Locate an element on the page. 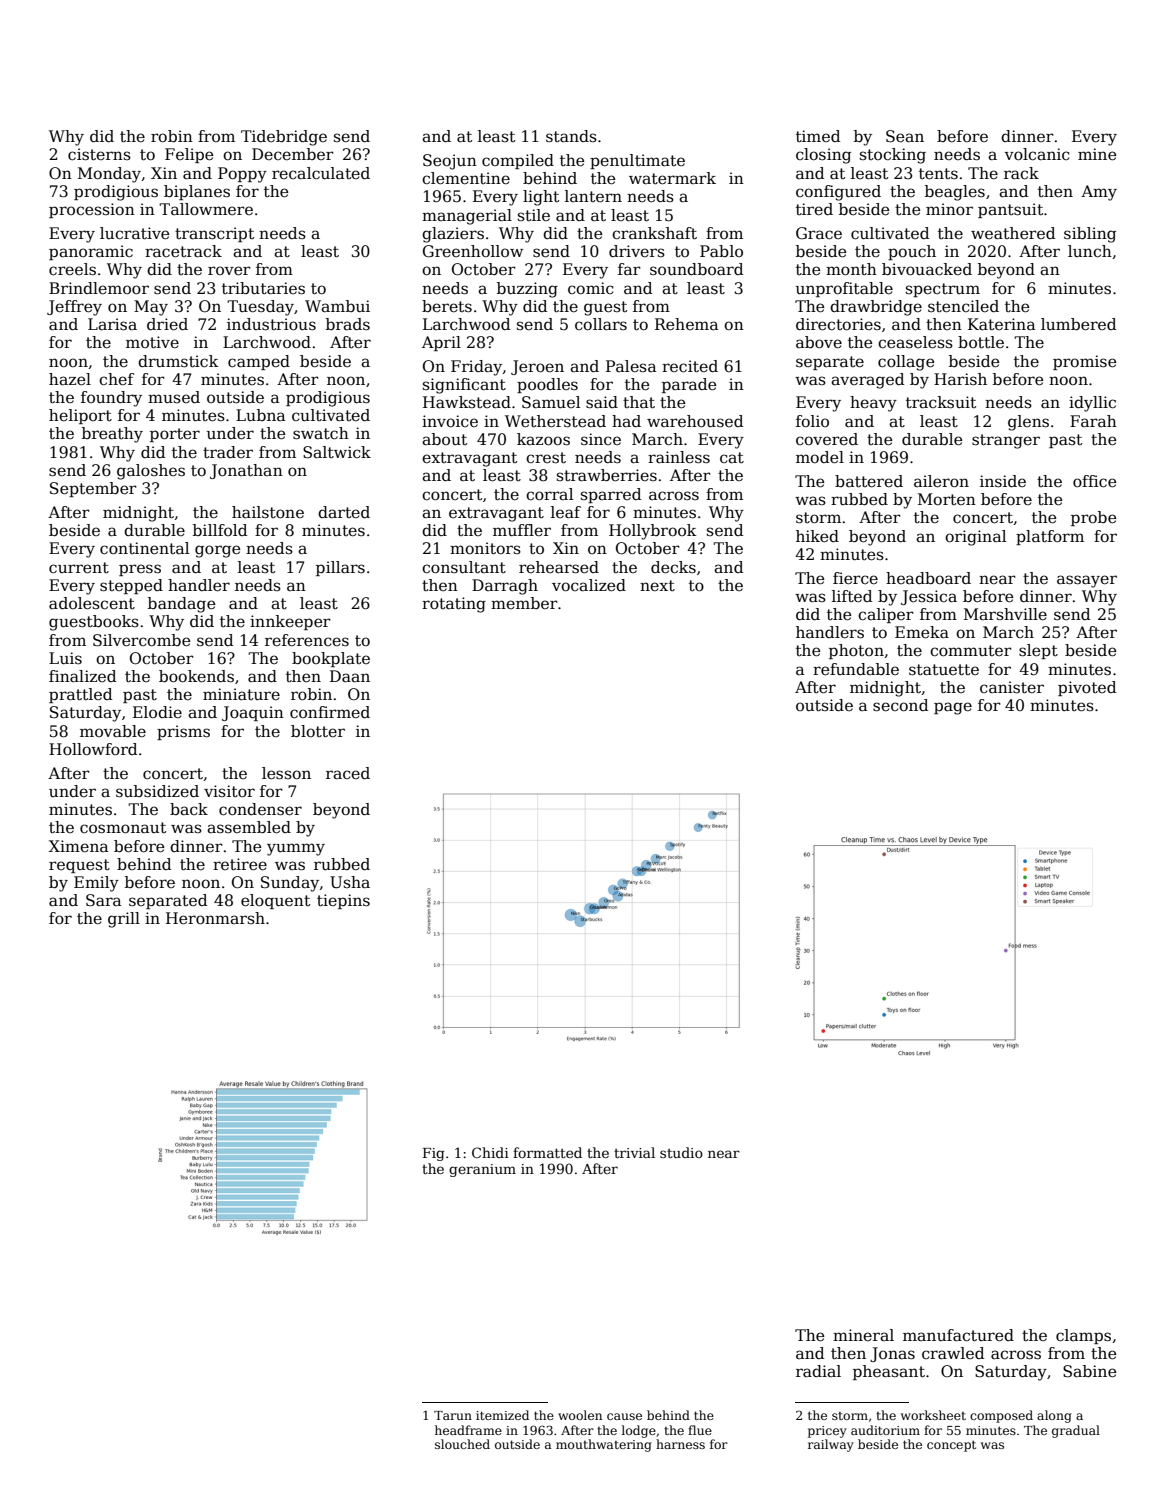 The height and width of the page is (1509, 1166). trivial is located at coordinates (634, 1152).
